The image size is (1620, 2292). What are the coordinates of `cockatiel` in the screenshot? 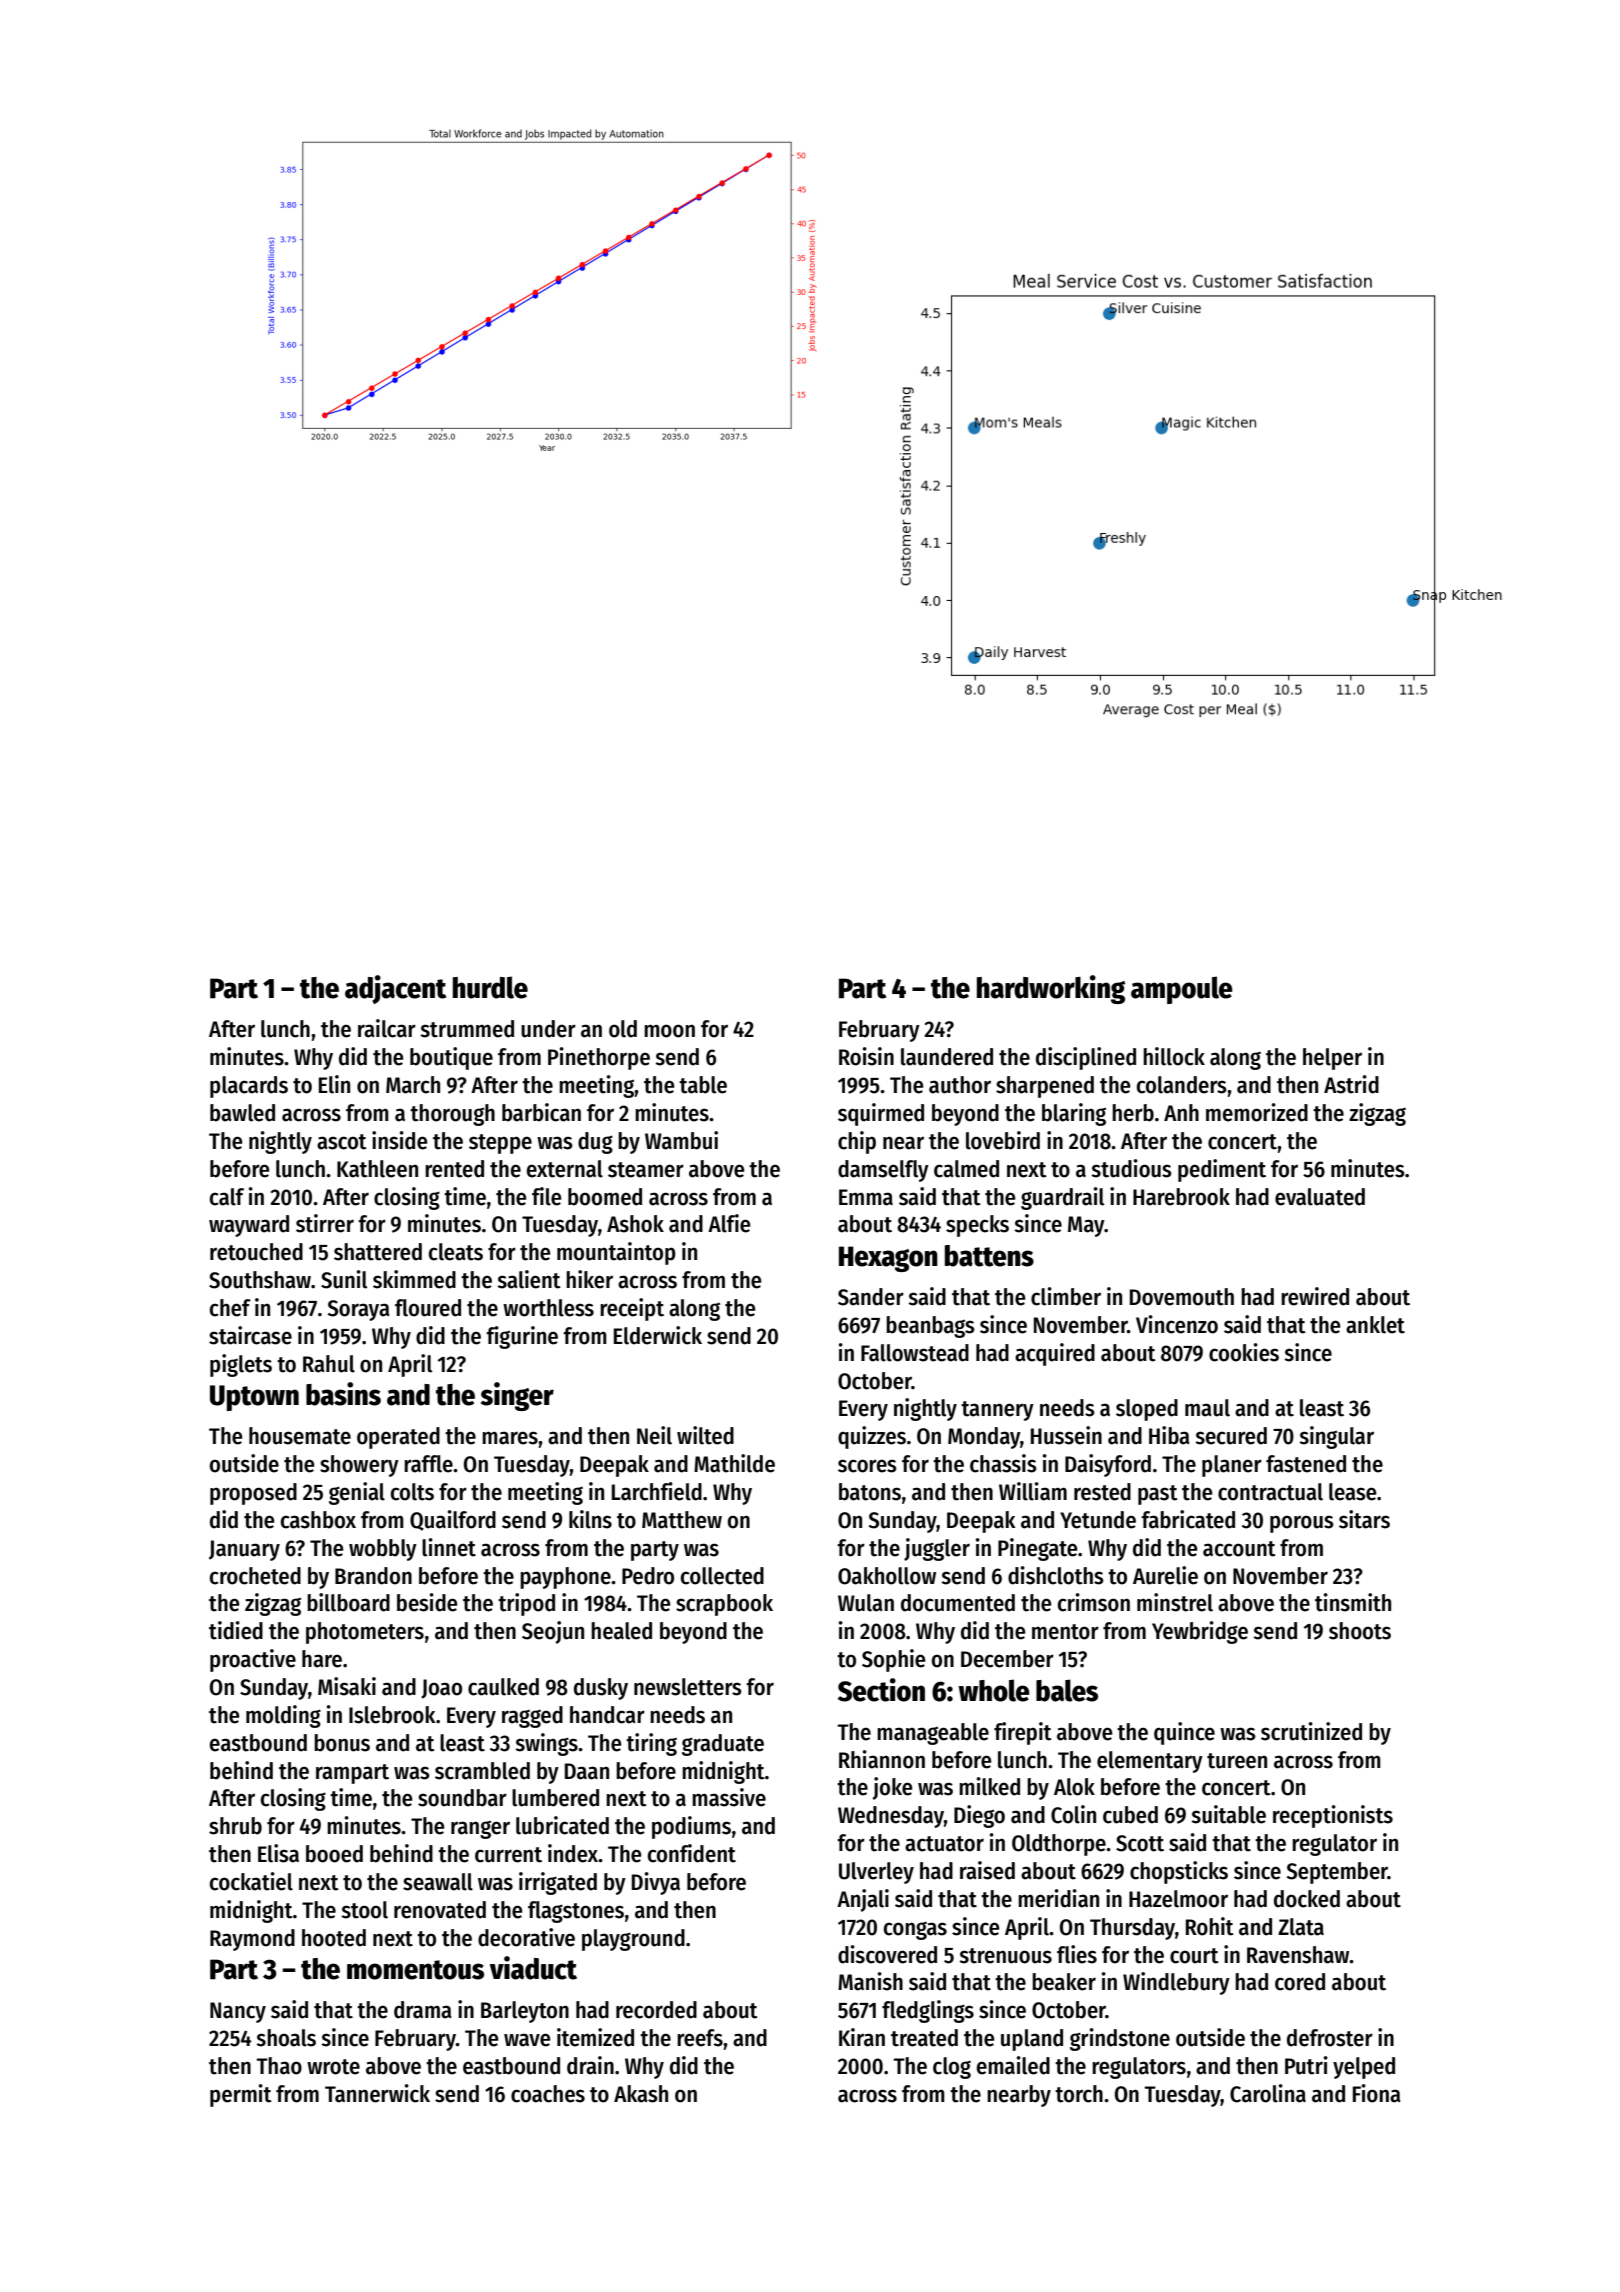 It's located at (251, 1881).
